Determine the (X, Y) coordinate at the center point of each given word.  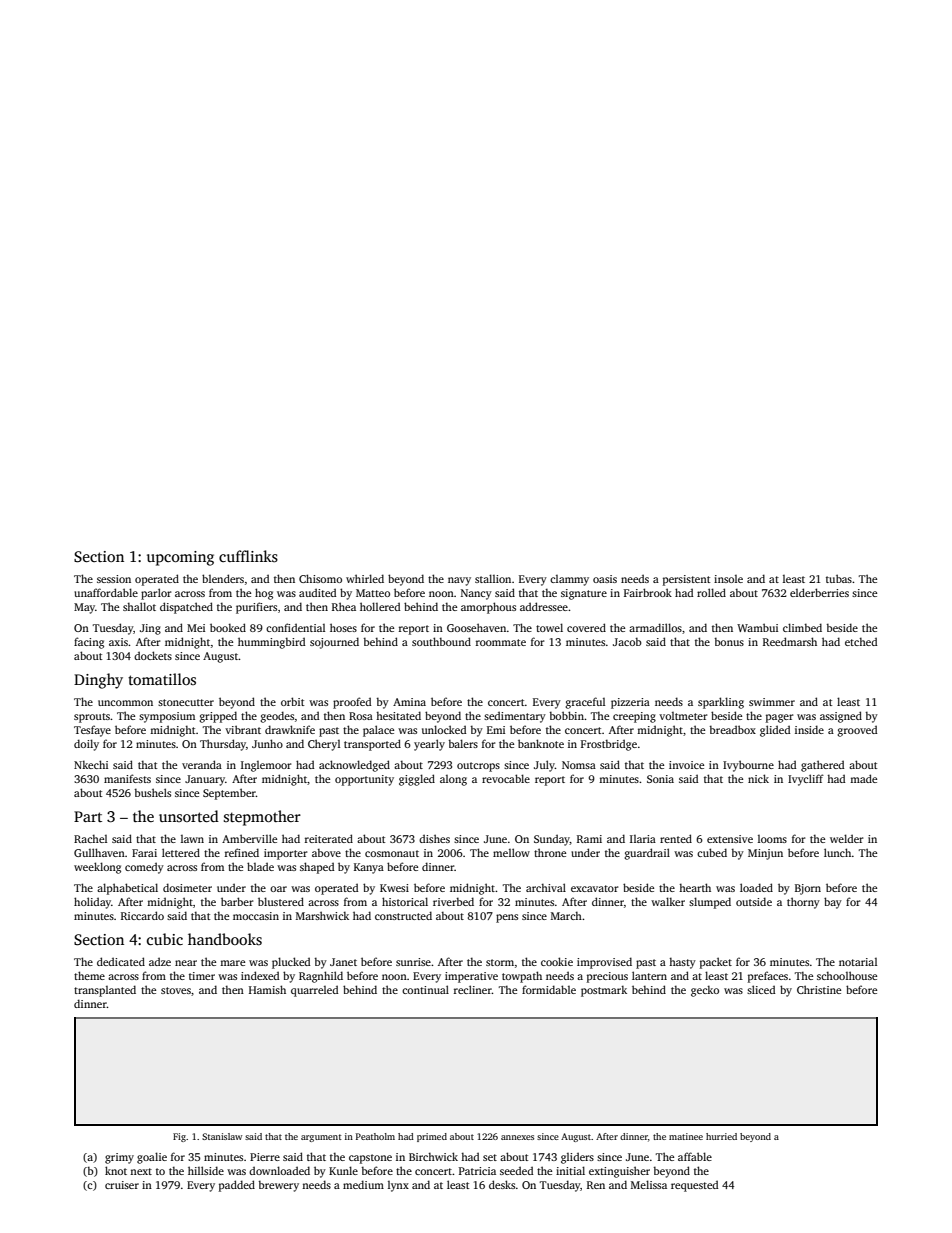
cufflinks (248, 556)
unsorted (189, 816)
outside (754, 901)
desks (502, 1184)
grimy (119, 1158)
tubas (839, 578)
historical (405, 901)
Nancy (476, 594)
